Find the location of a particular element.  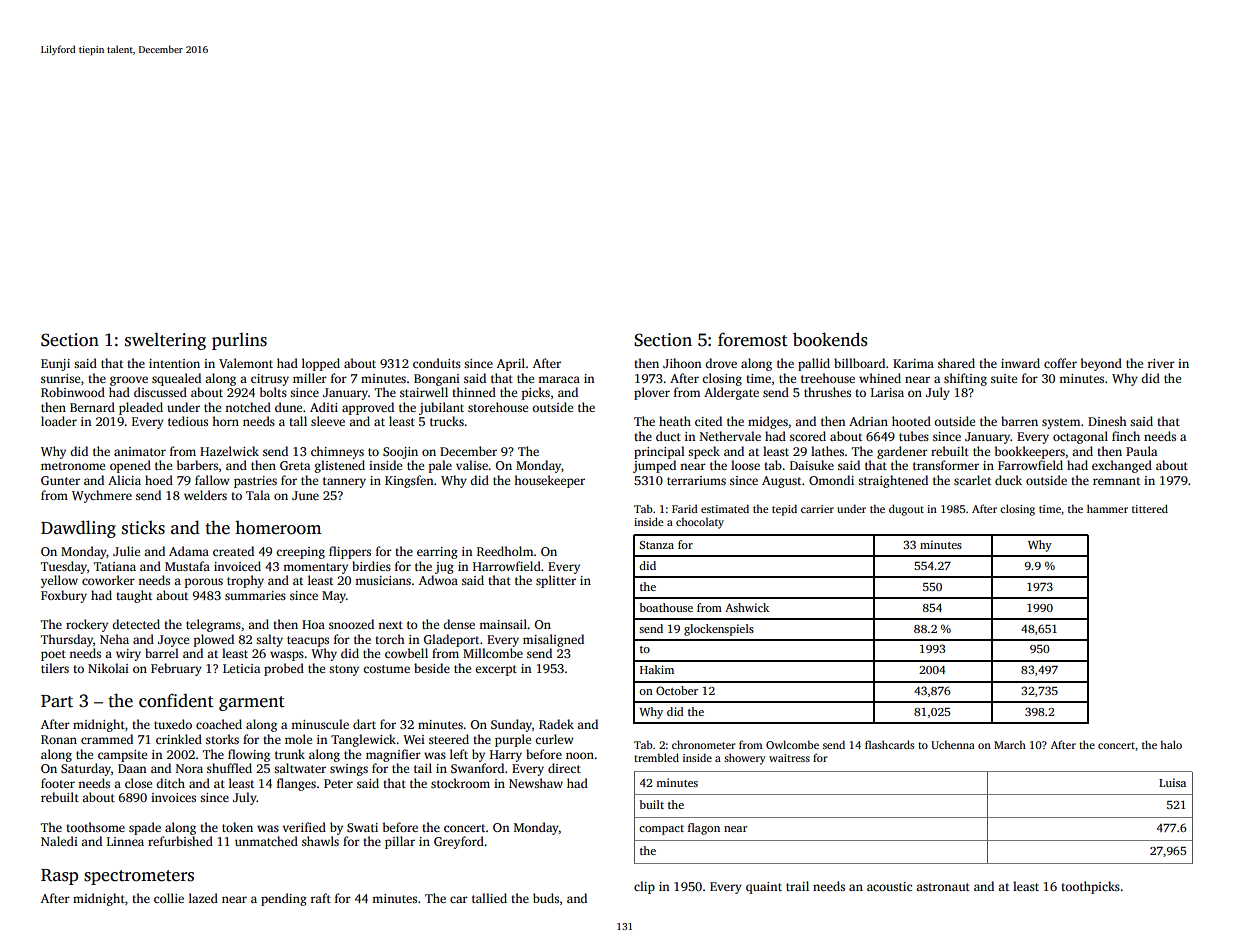

trophy is located at coordinates (245, 581).
